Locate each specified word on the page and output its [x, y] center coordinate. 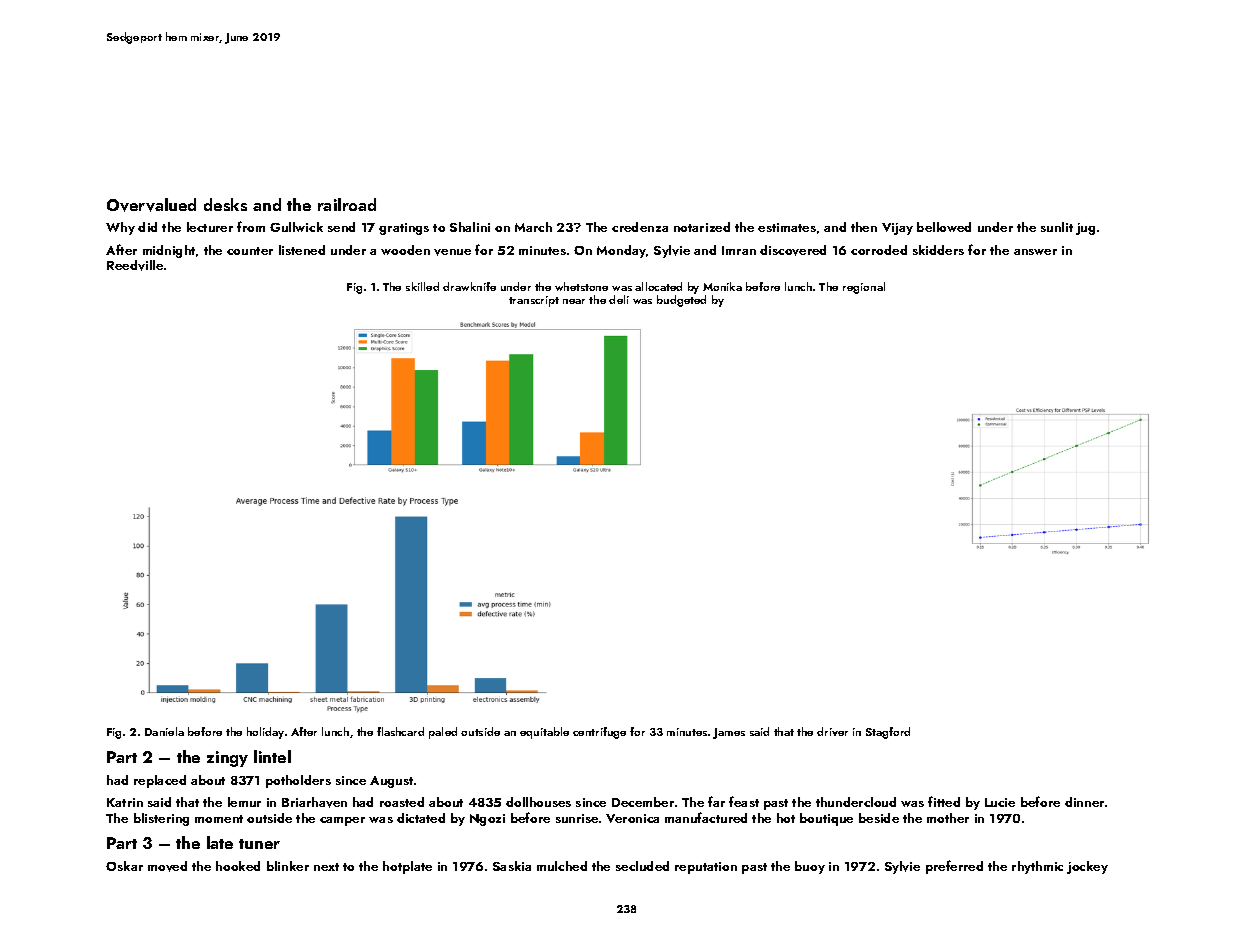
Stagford [888, 733]
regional [864, 288]
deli [619, 299]
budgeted [681, 301]
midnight [169, 251]
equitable [544, 733]
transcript [534, 301]
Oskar [124, 866]
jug [1085, 229]
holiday [265, 733]
